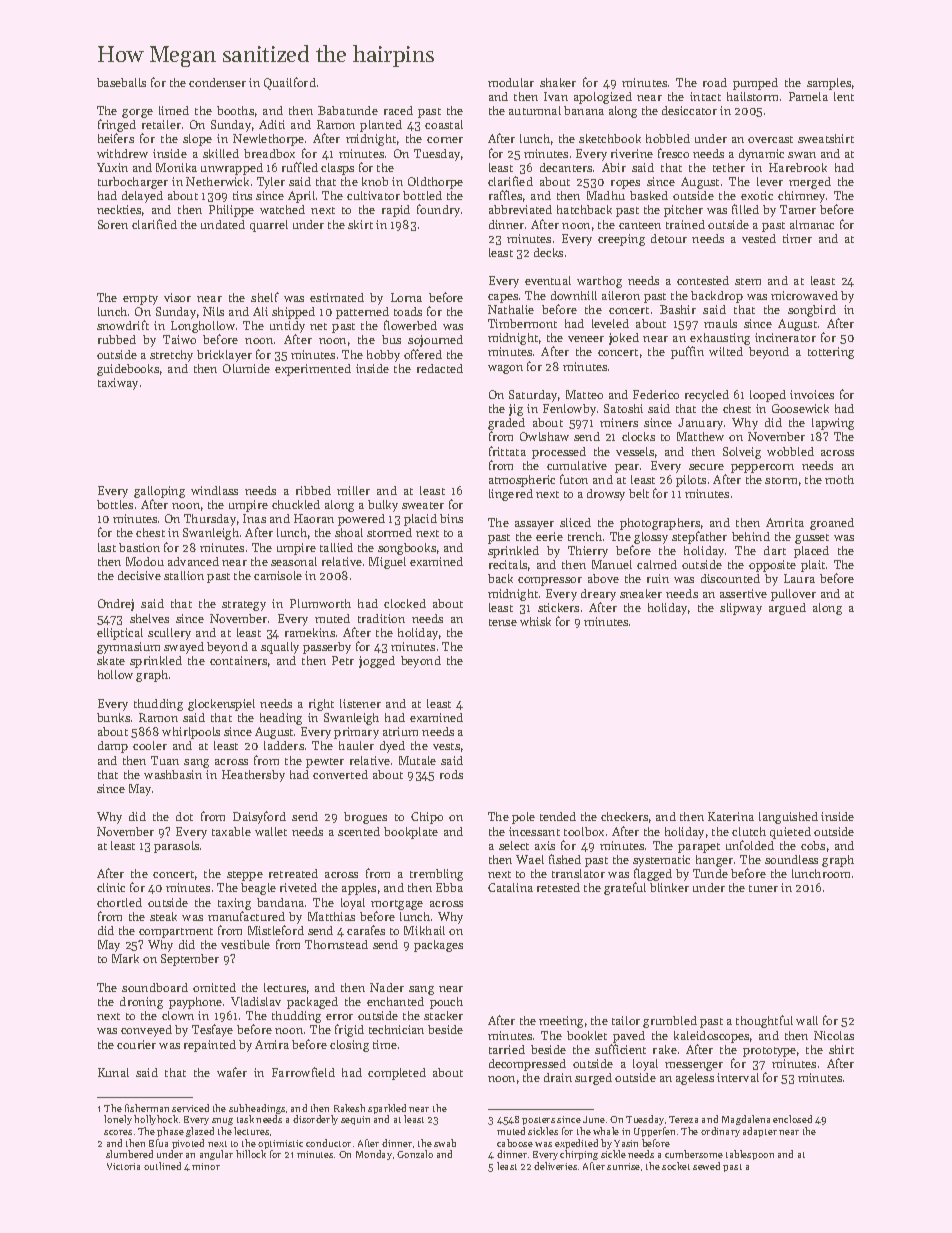 Image resolution: width=952 pixels, height=1233 pixels. I want to click on placid, so click(420, 520).
